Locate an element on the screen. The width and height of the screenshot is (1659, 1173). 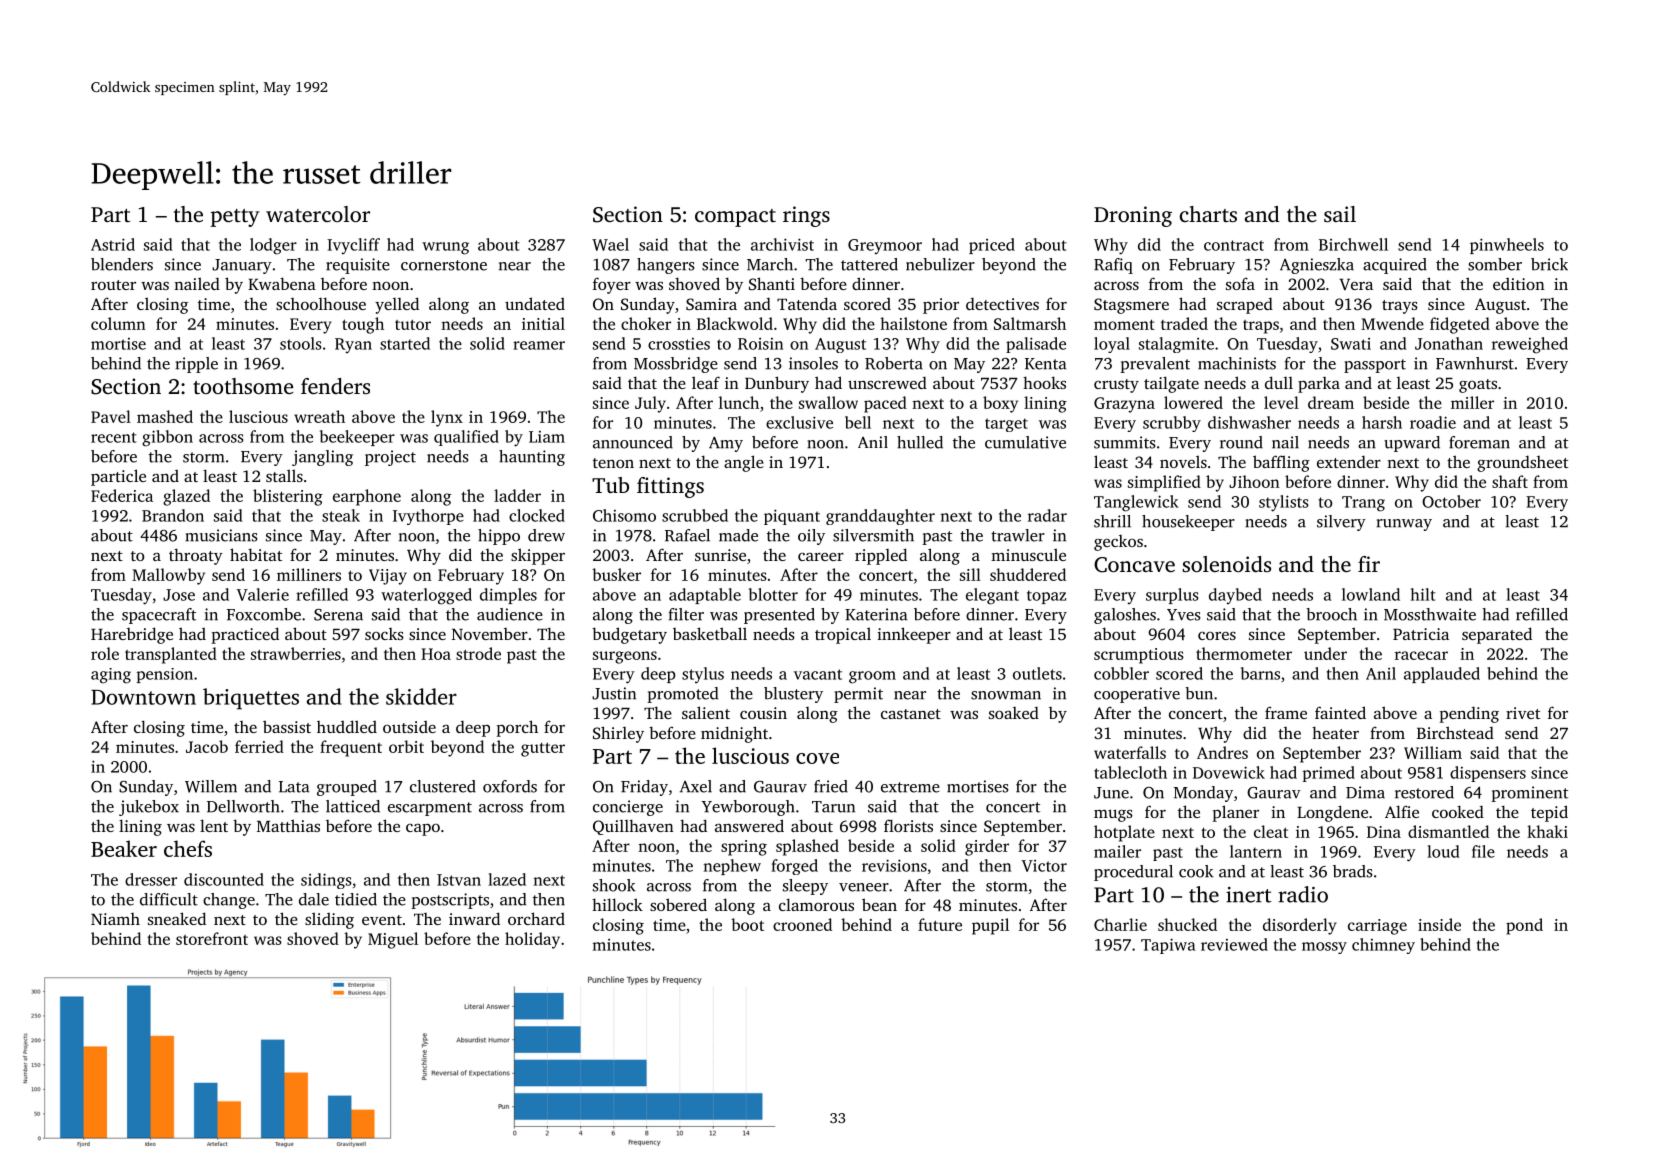
wrung is located at coordinates (445, 248).
